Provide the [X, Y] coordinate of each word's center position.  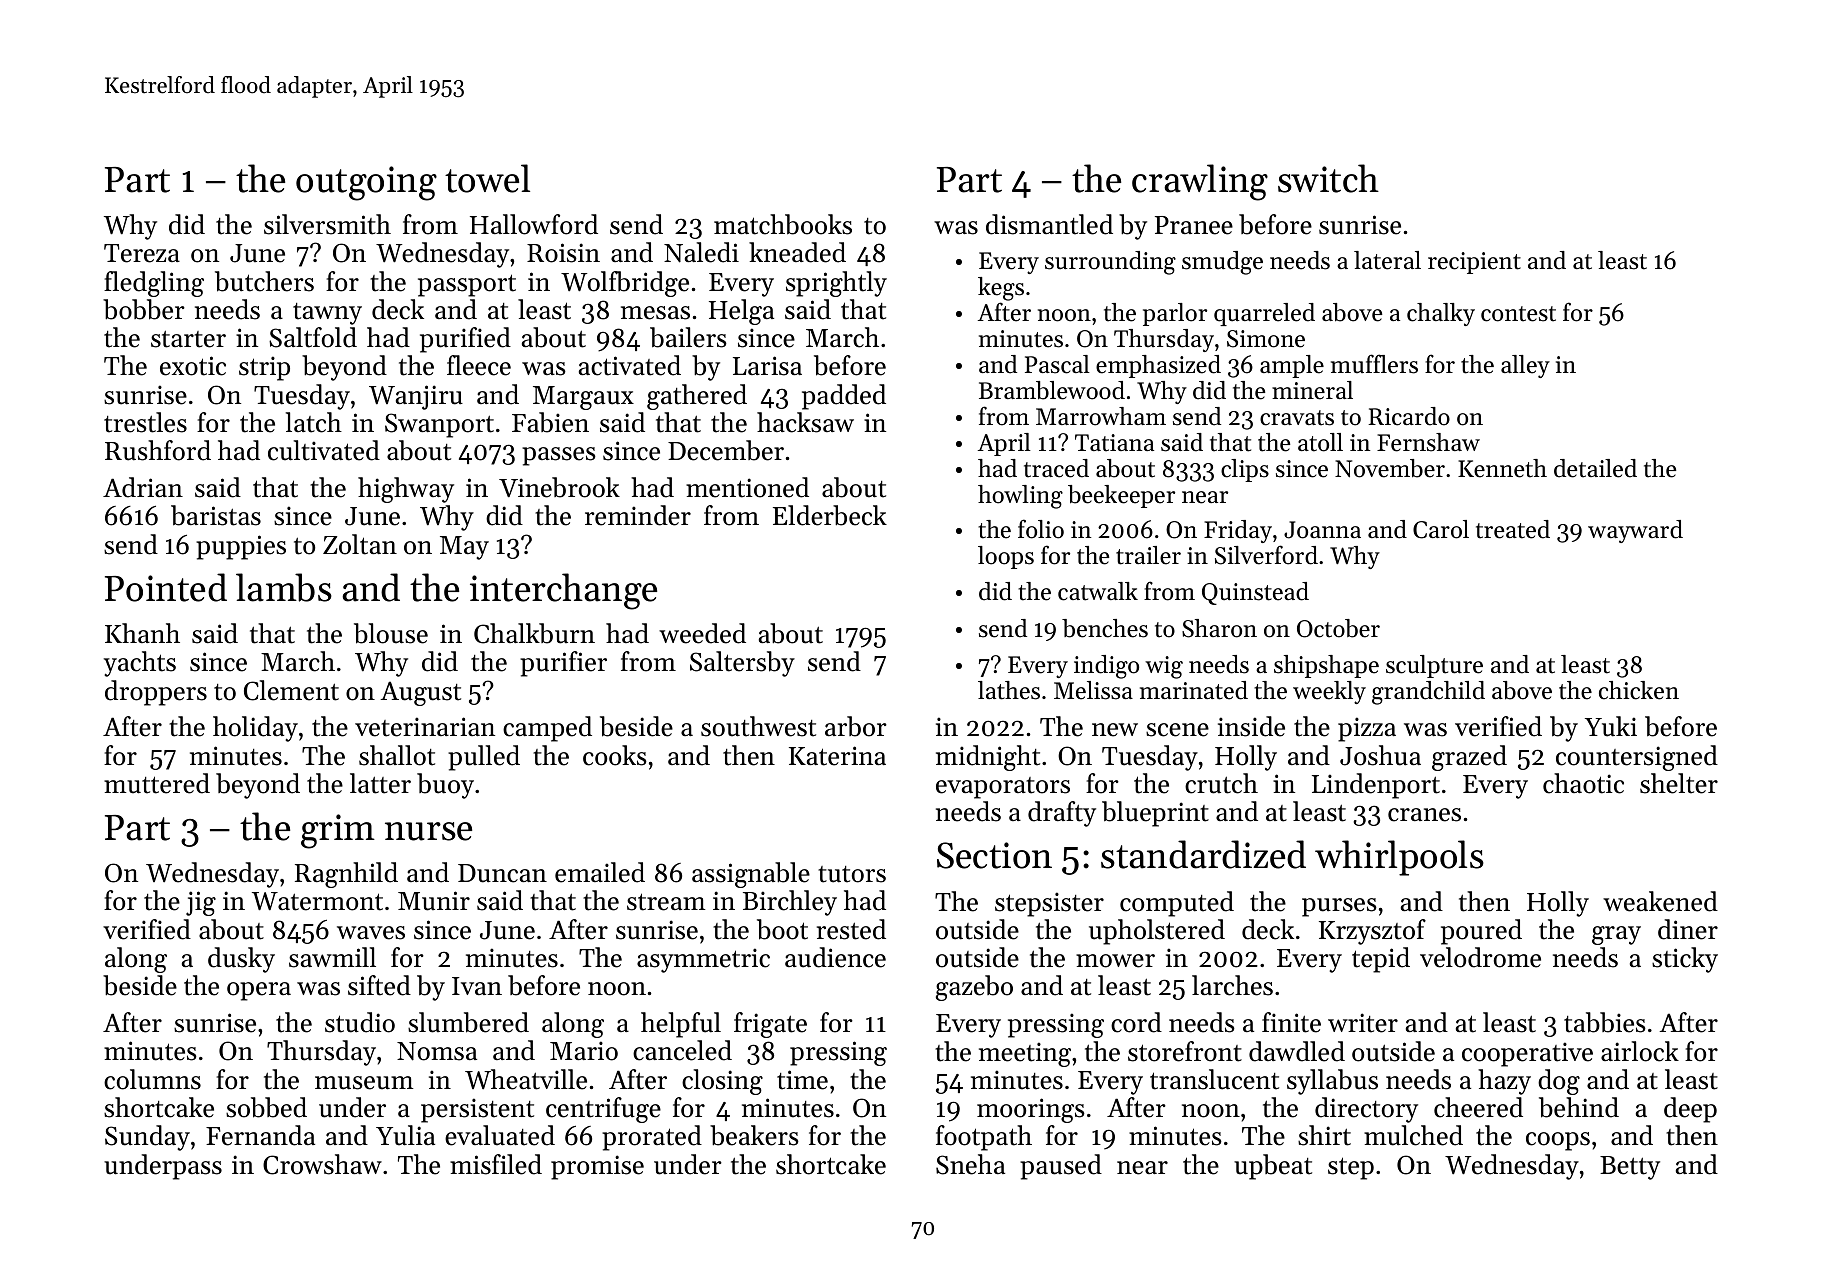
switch [1328, 178]
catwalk [1098, 591]
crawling [1200, 182]
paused [1061, 1167]
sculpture [1434, 666]
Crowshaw [322, 1164]
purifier [563, 664]
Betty [1630, 1168]
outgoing [366, 183]
